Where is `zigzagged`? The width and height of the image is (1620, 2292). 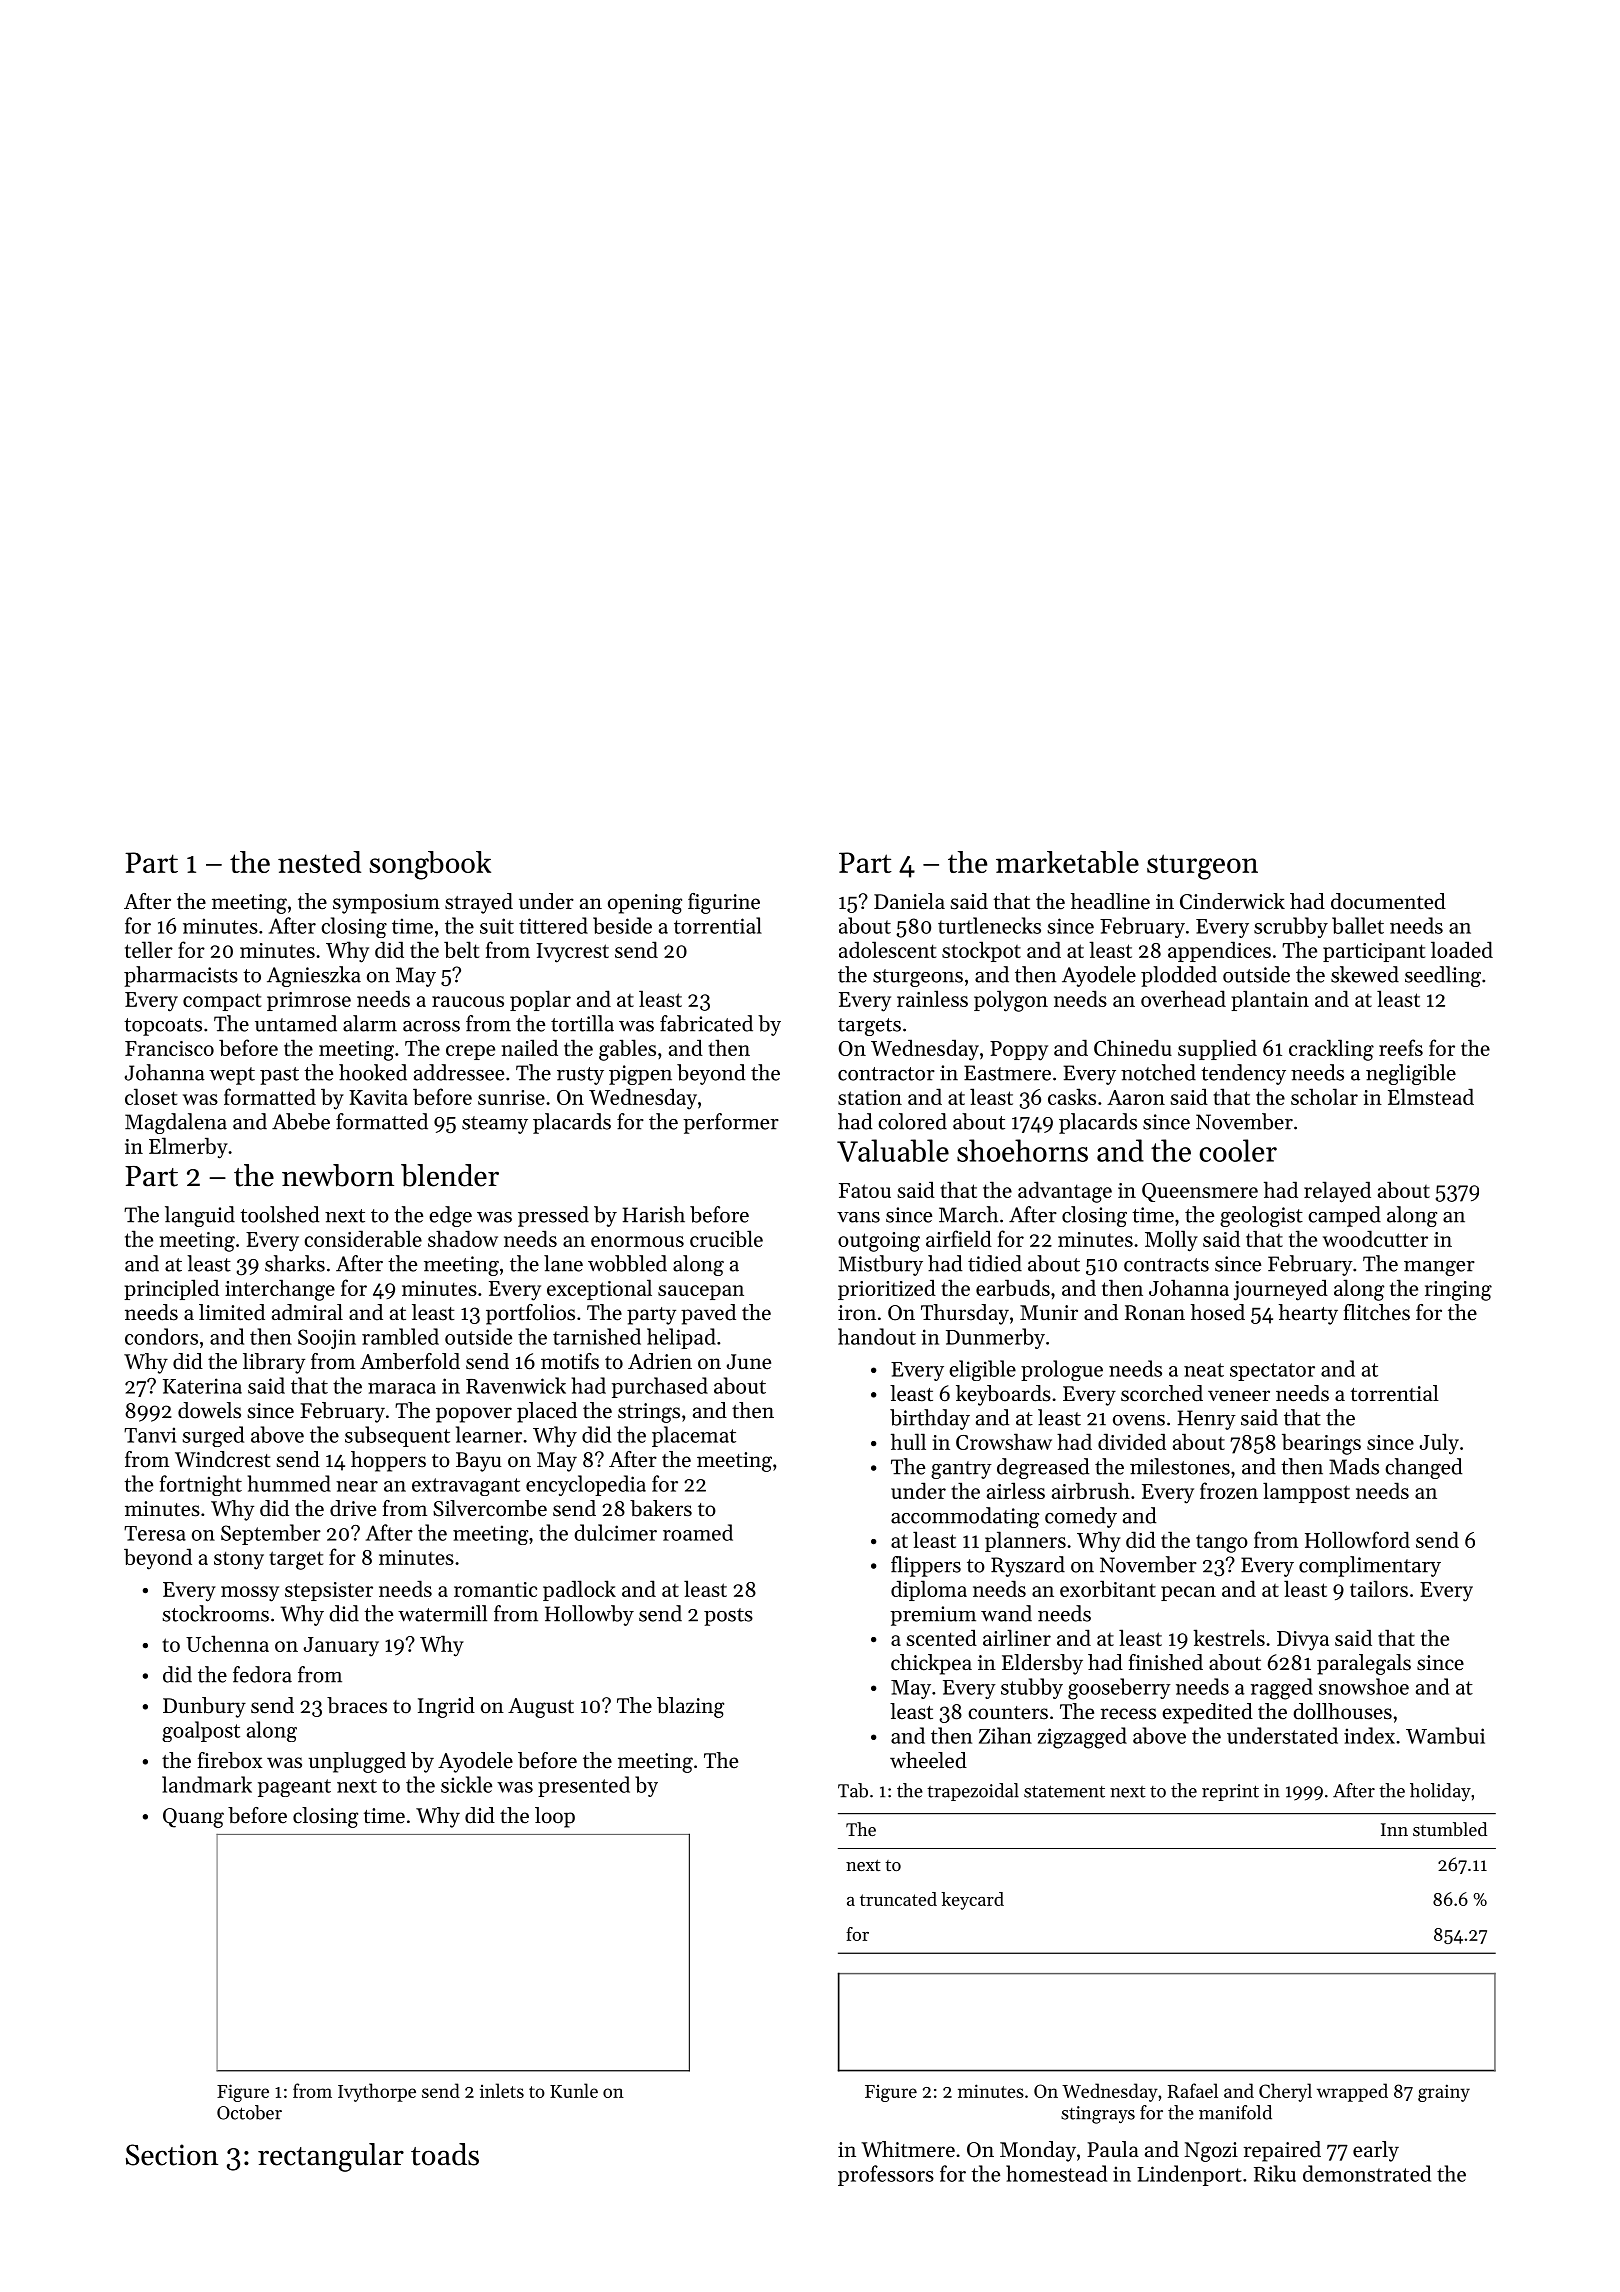 zigzagged is located at coordinates (1082, 1738).
